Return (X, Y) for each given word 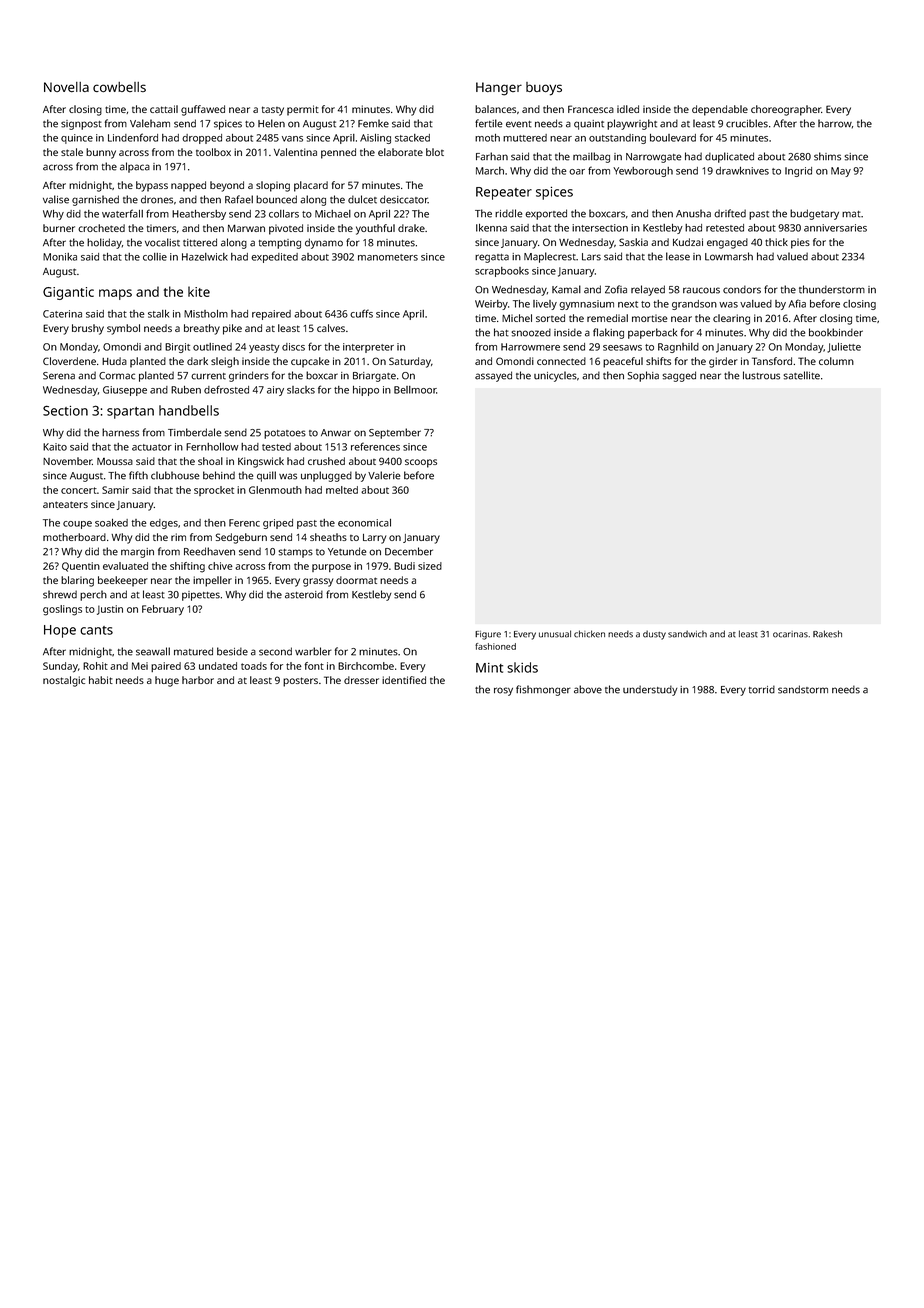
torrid (762, 689)
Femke (373, 123)
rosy (503, 691)
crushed (326, 461)
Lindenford (133, 137)
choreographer (786, 110)
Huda (114, 361)
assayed (493, 376)
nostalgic (64, 681)
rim (178, 537)
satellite (801, 375)
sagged (679, 376)
